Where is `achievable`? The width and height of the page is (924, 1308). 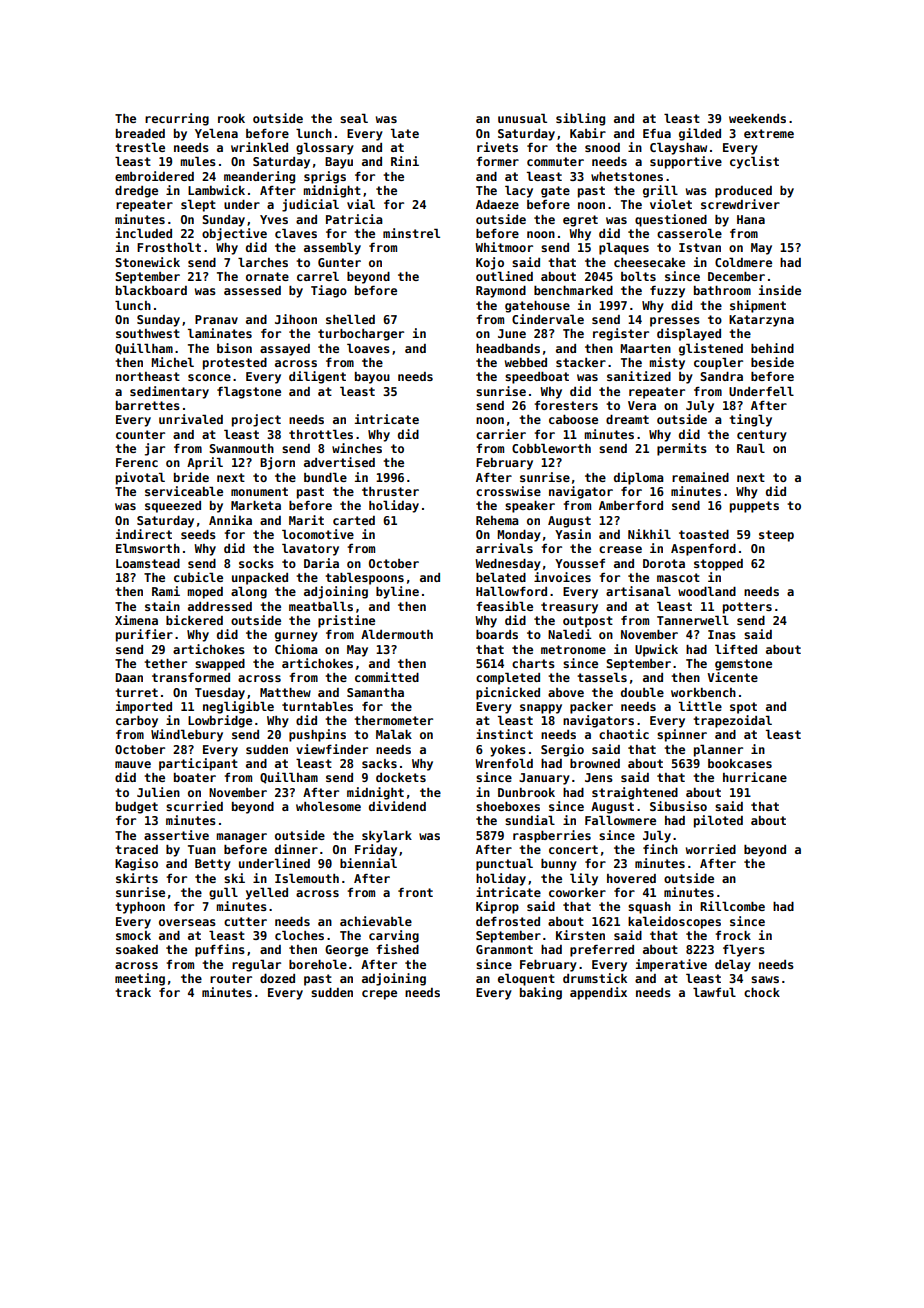 achievable is located at coordinates (376, 921).
